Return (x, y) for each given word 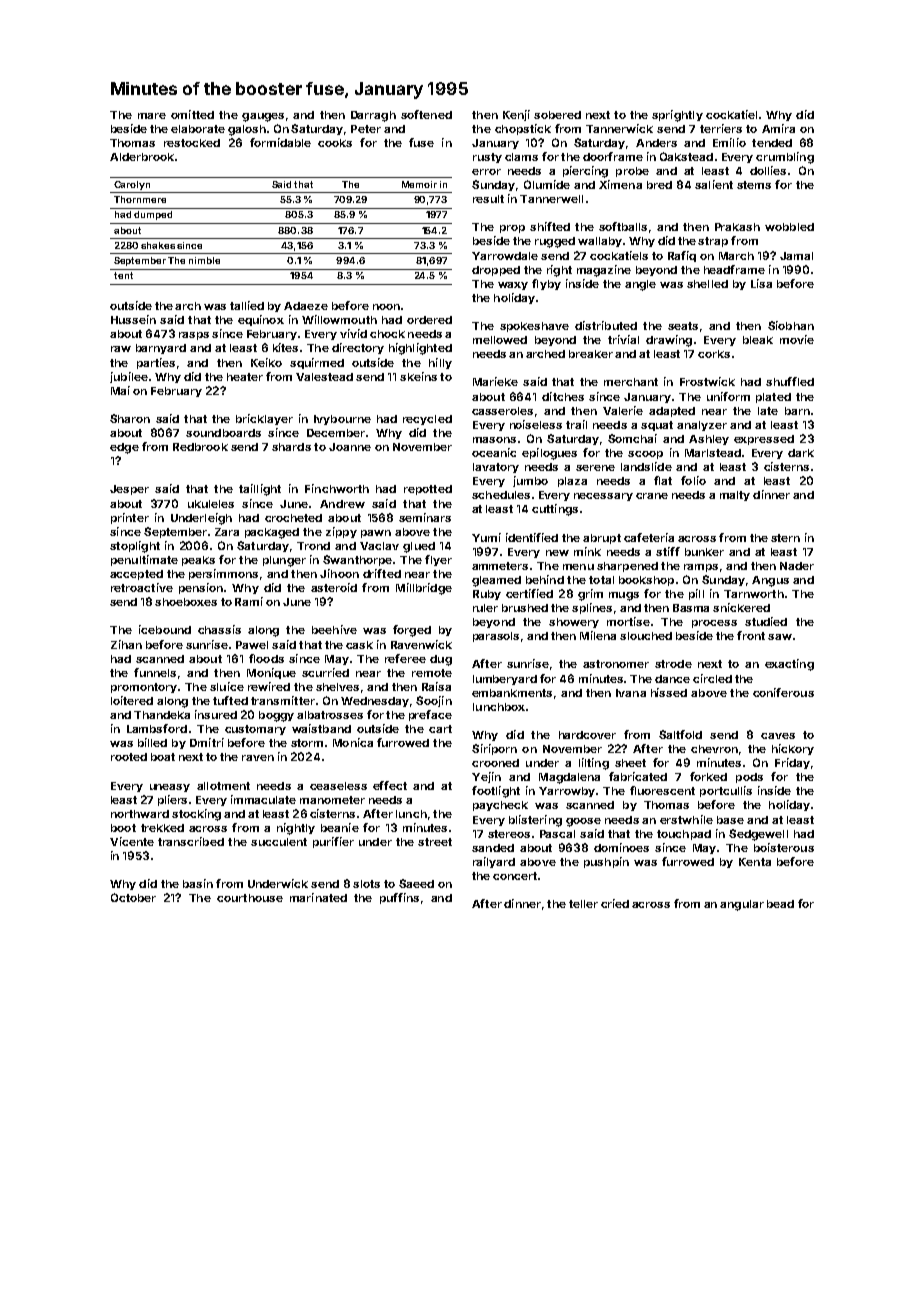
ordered (429, 320)
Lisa (761, 283)
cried (615, 903)
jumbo (530, 481)
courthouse (250, 898)
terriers (721, 128)
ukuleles (211, 504)
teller (583, 904)
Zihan (126, 644)
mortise (628, 621)
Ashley (709, 440)
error (486, 172)
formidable (280, 142)
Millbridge (424, 589)
